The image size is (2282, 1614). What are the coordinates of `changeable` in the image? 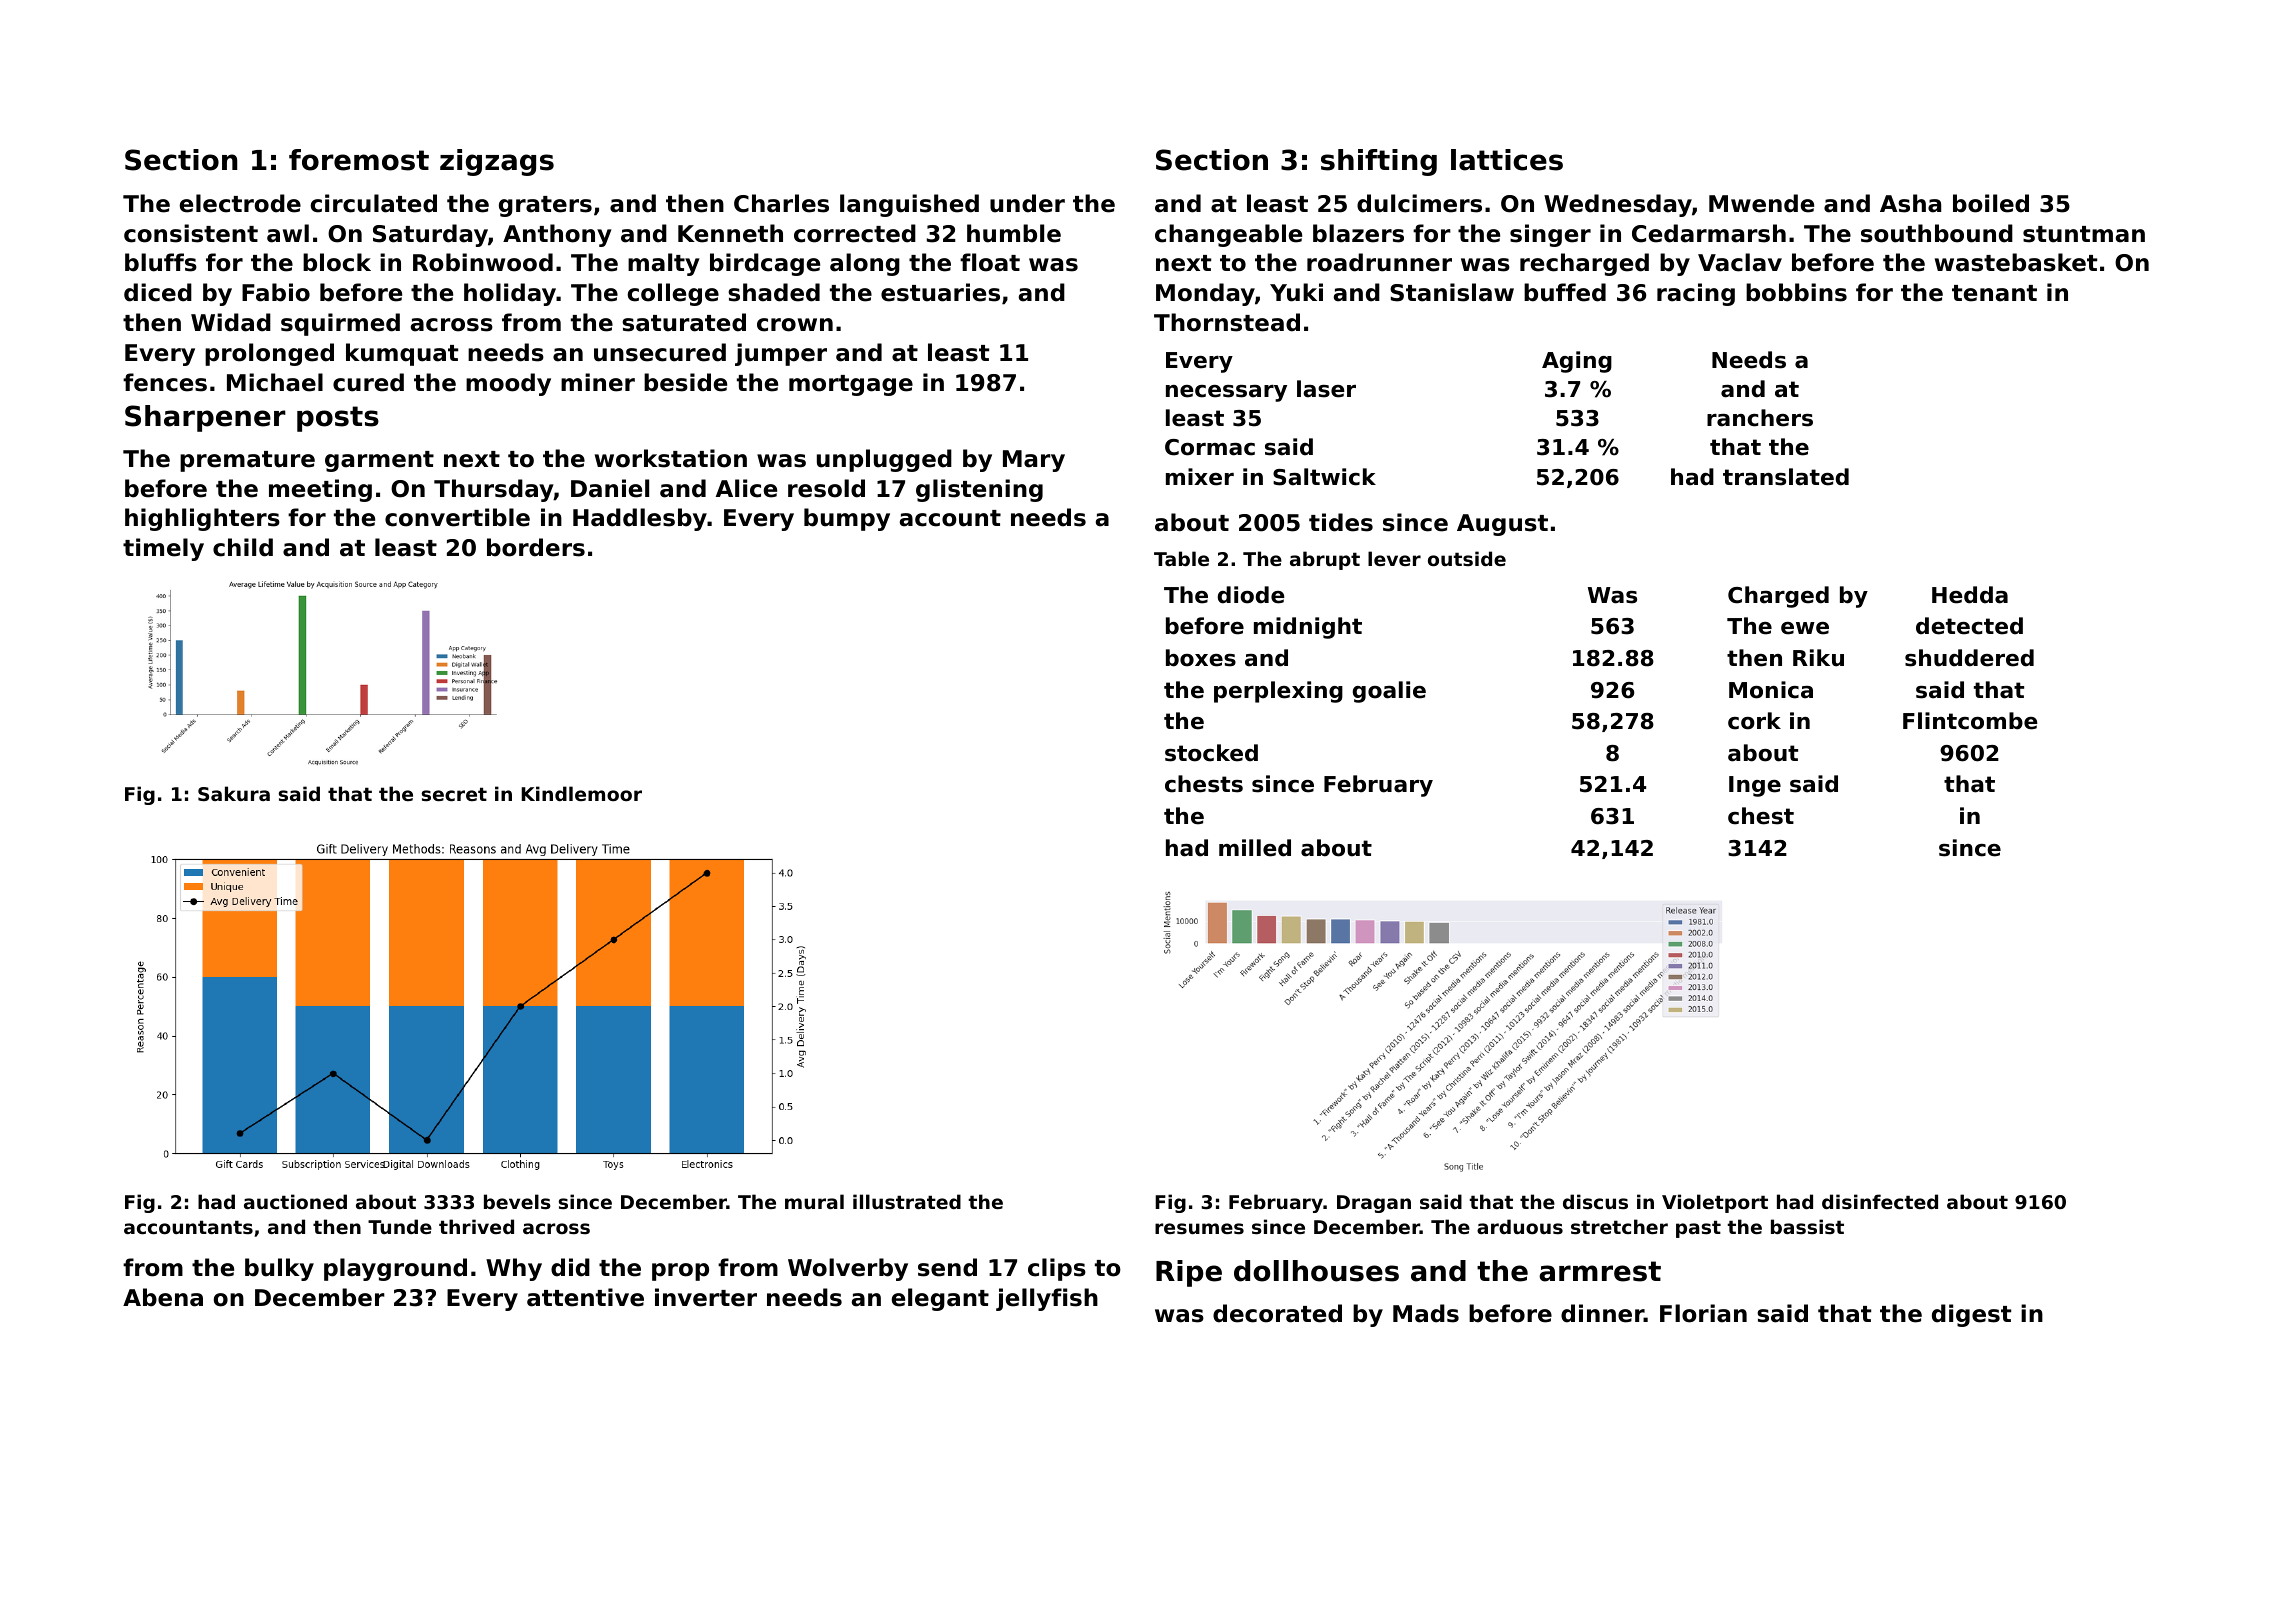 It's located at (1228, 235).
